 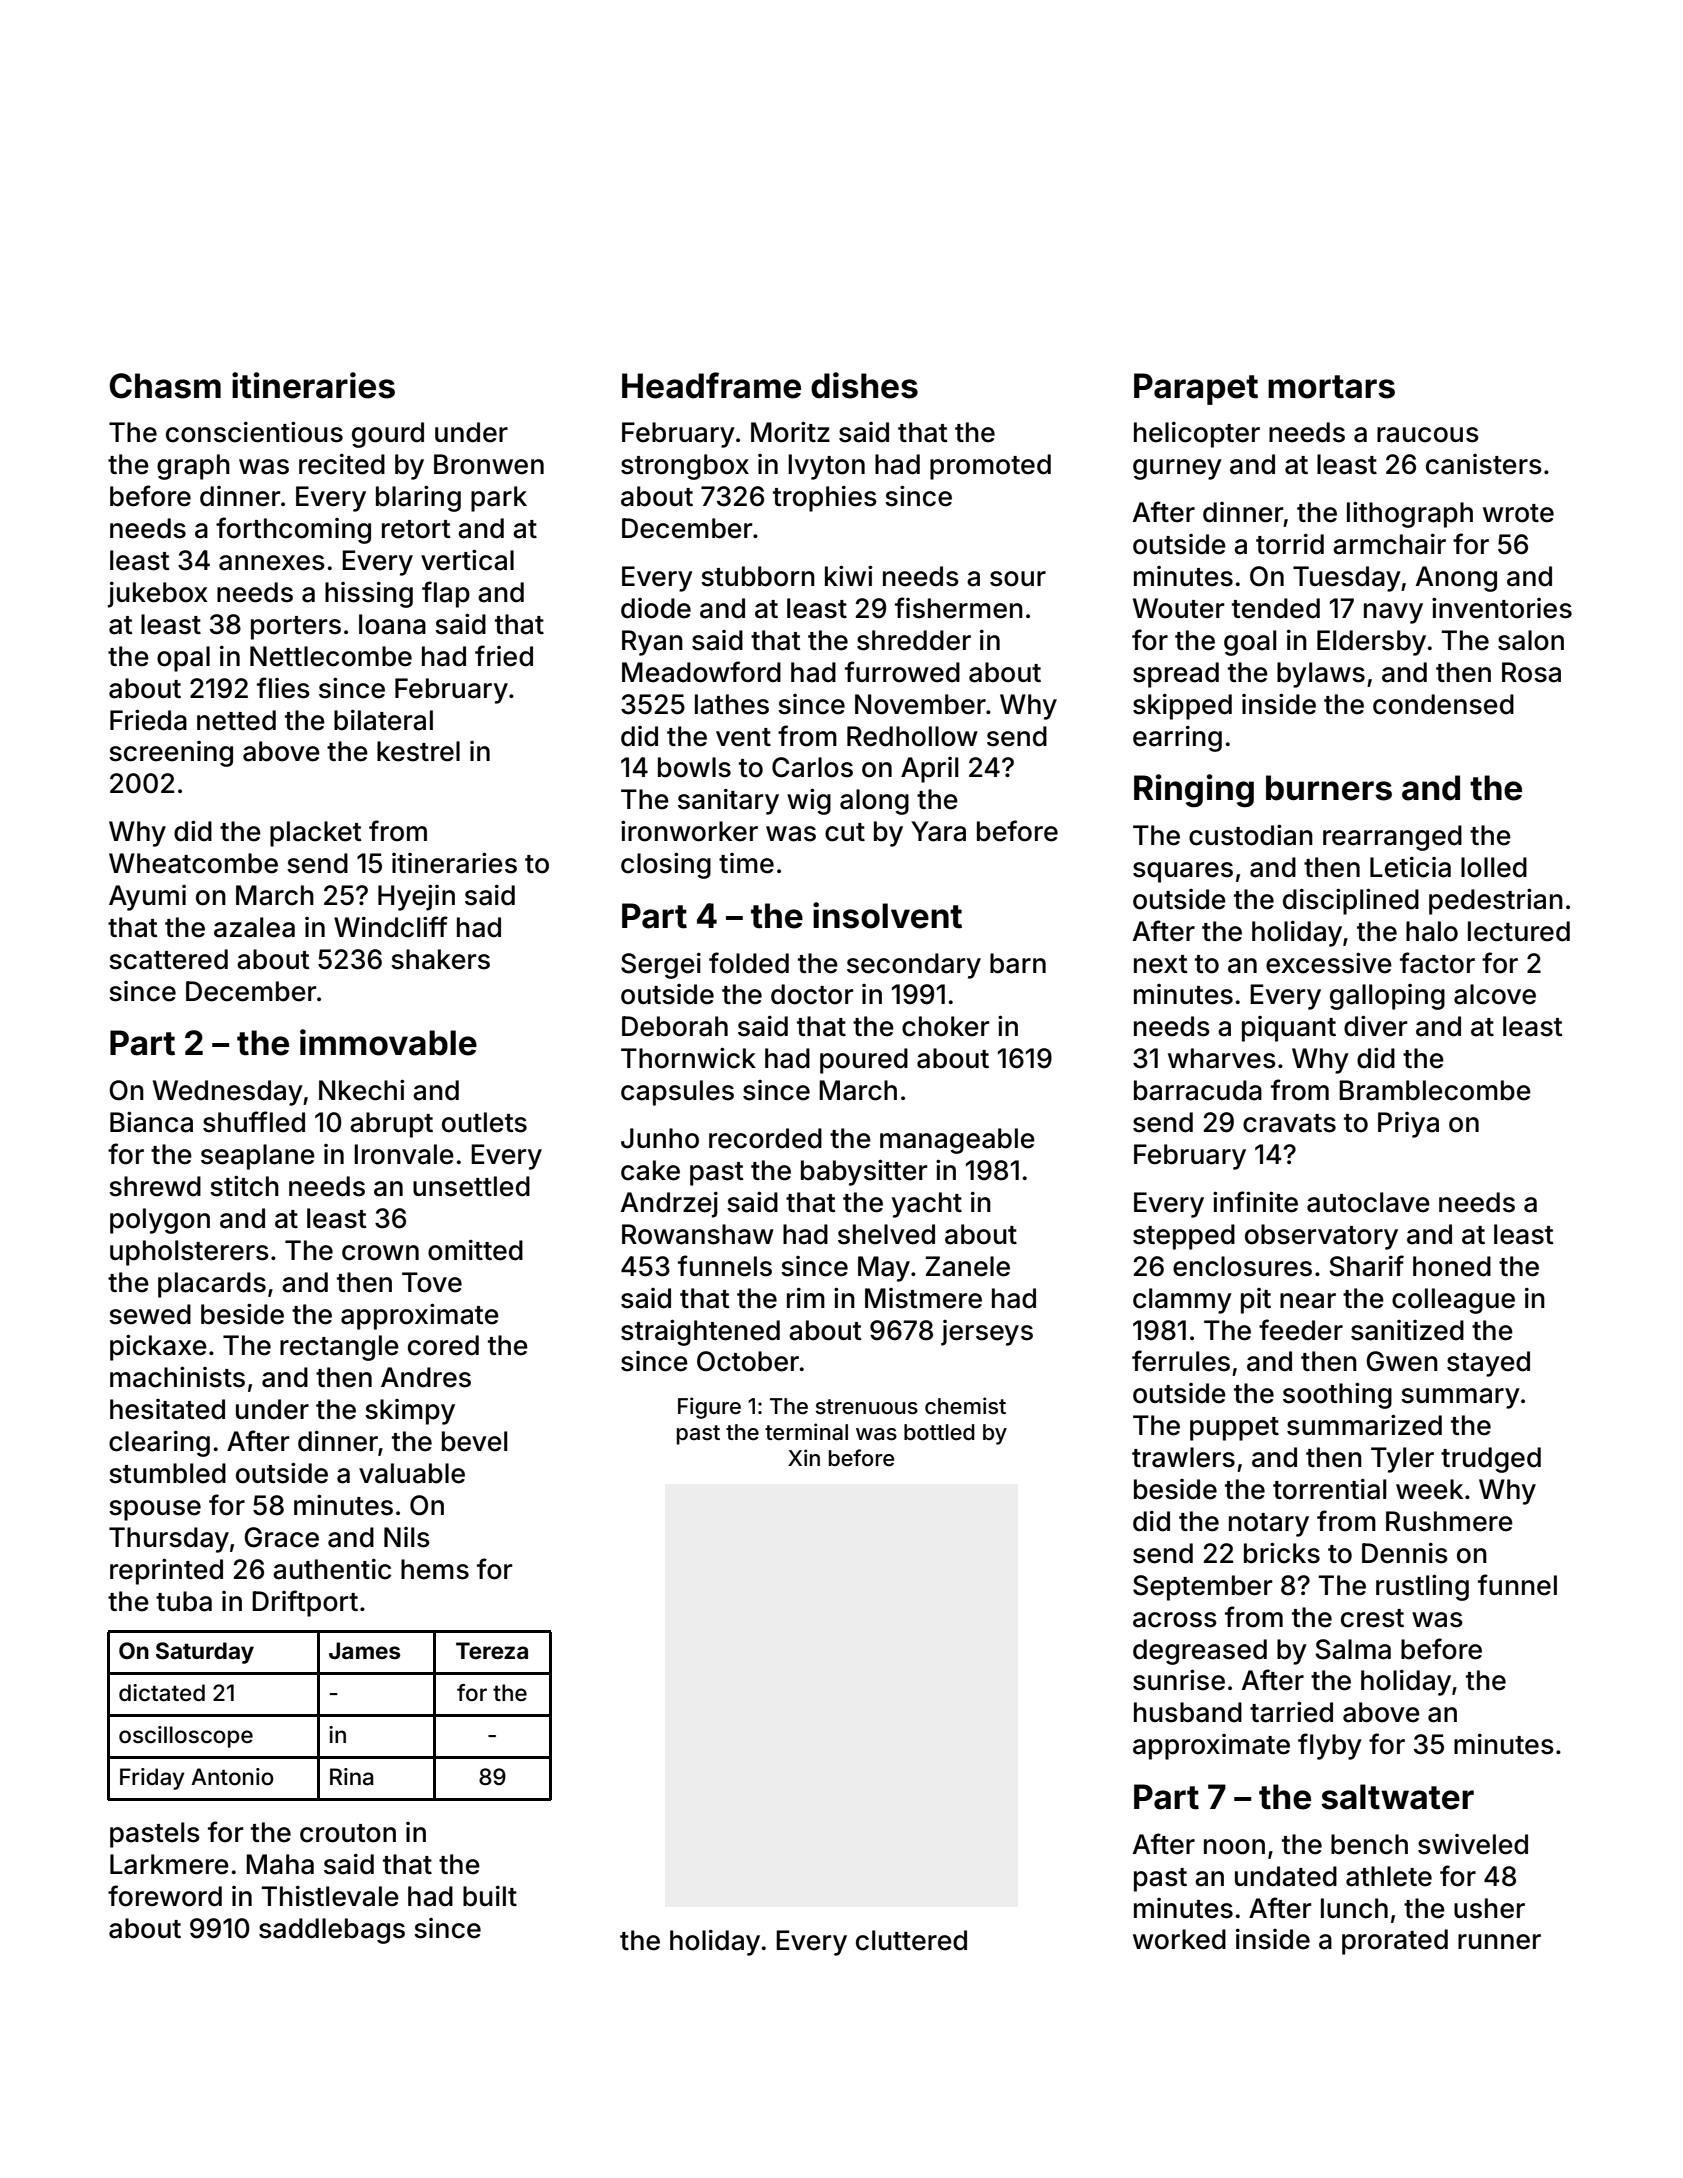 What do you see at coordinates (911, 1940) in the screenshot?
I see `cluttered` at bounding box center [911, 1940].
